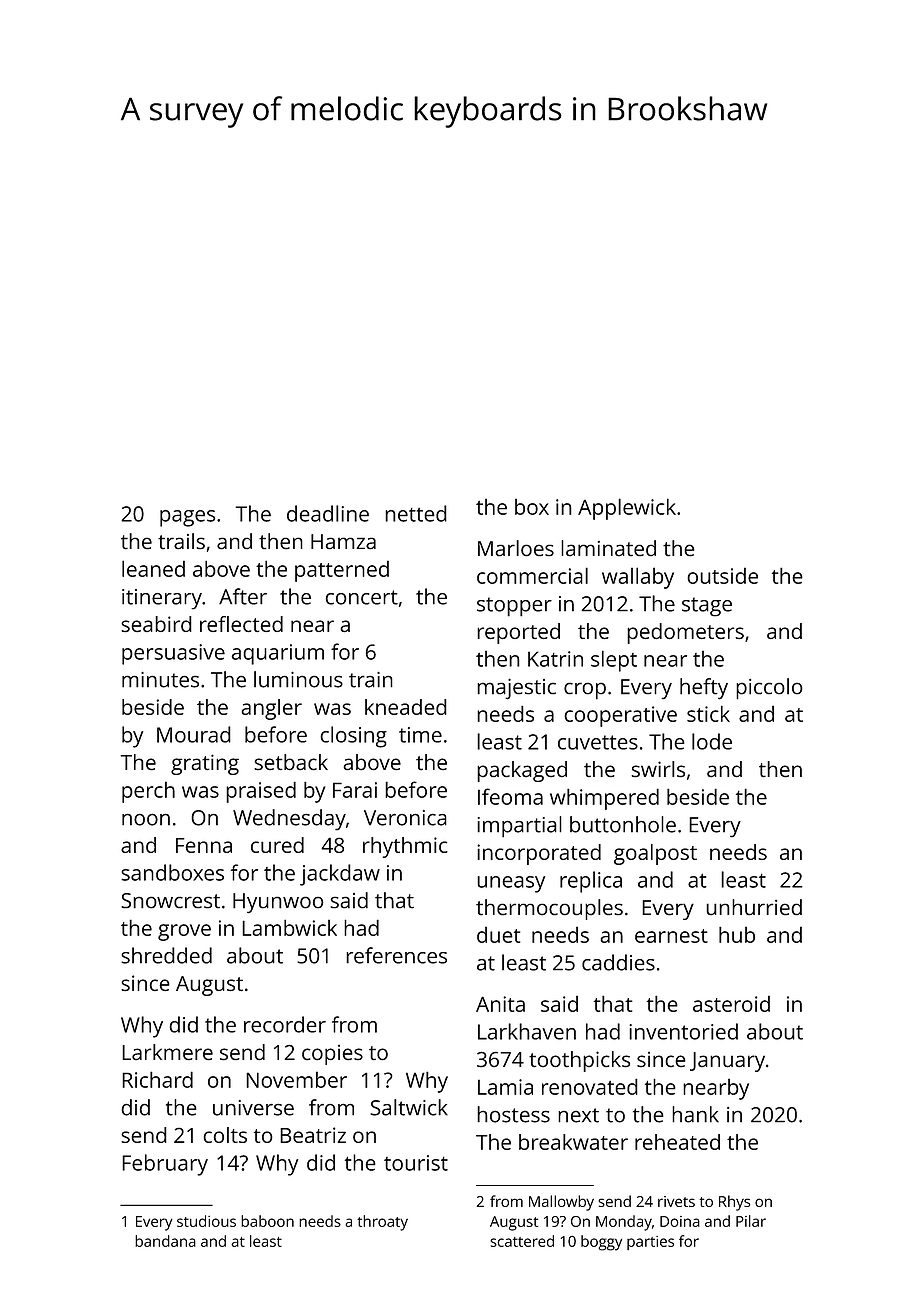  Describe the element at coordinates (627, 509) in the page. I see `Applewick` at that location.
